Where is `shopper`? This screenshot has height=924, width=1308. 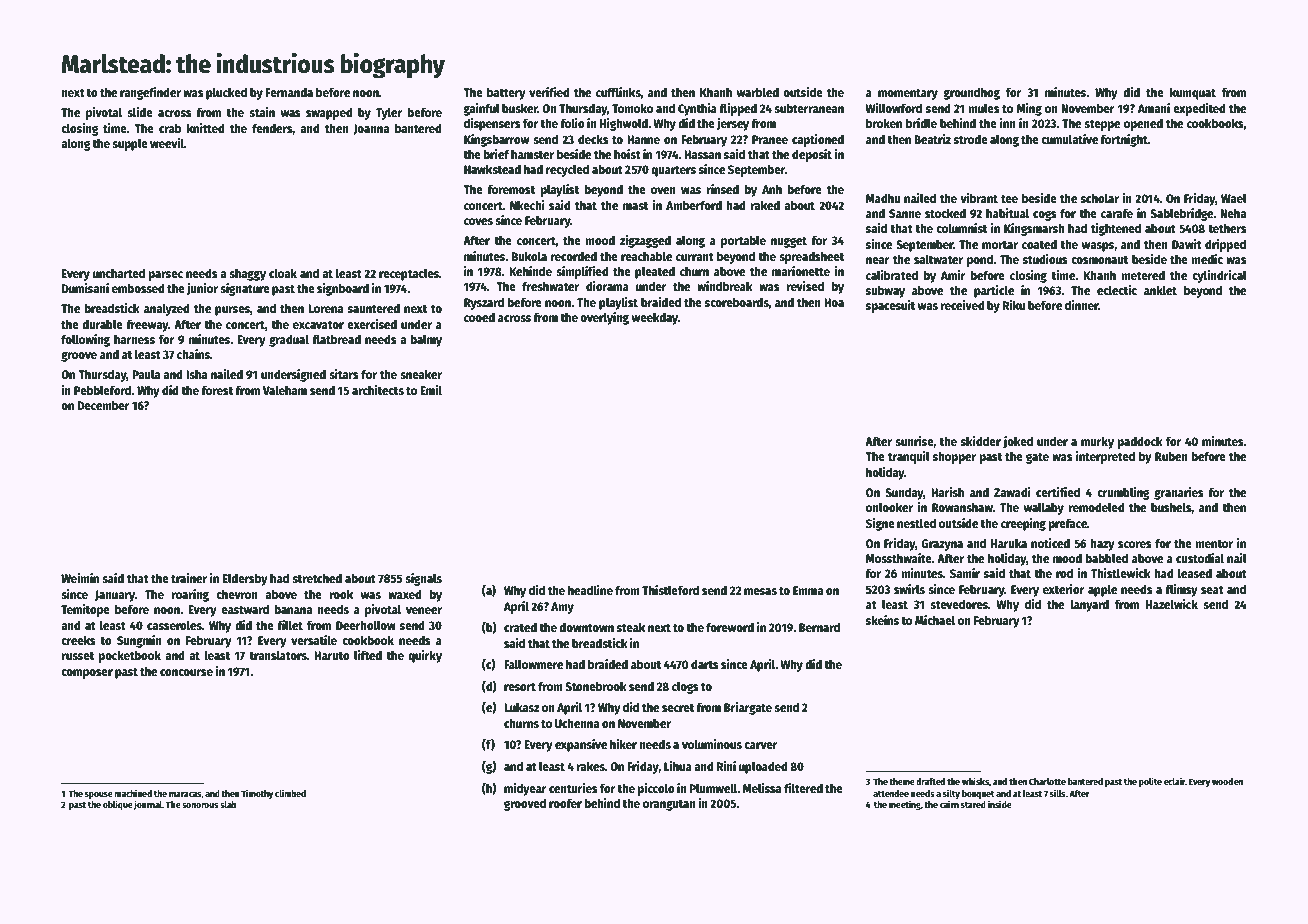
shopper is located at coordinates (954, 457).
